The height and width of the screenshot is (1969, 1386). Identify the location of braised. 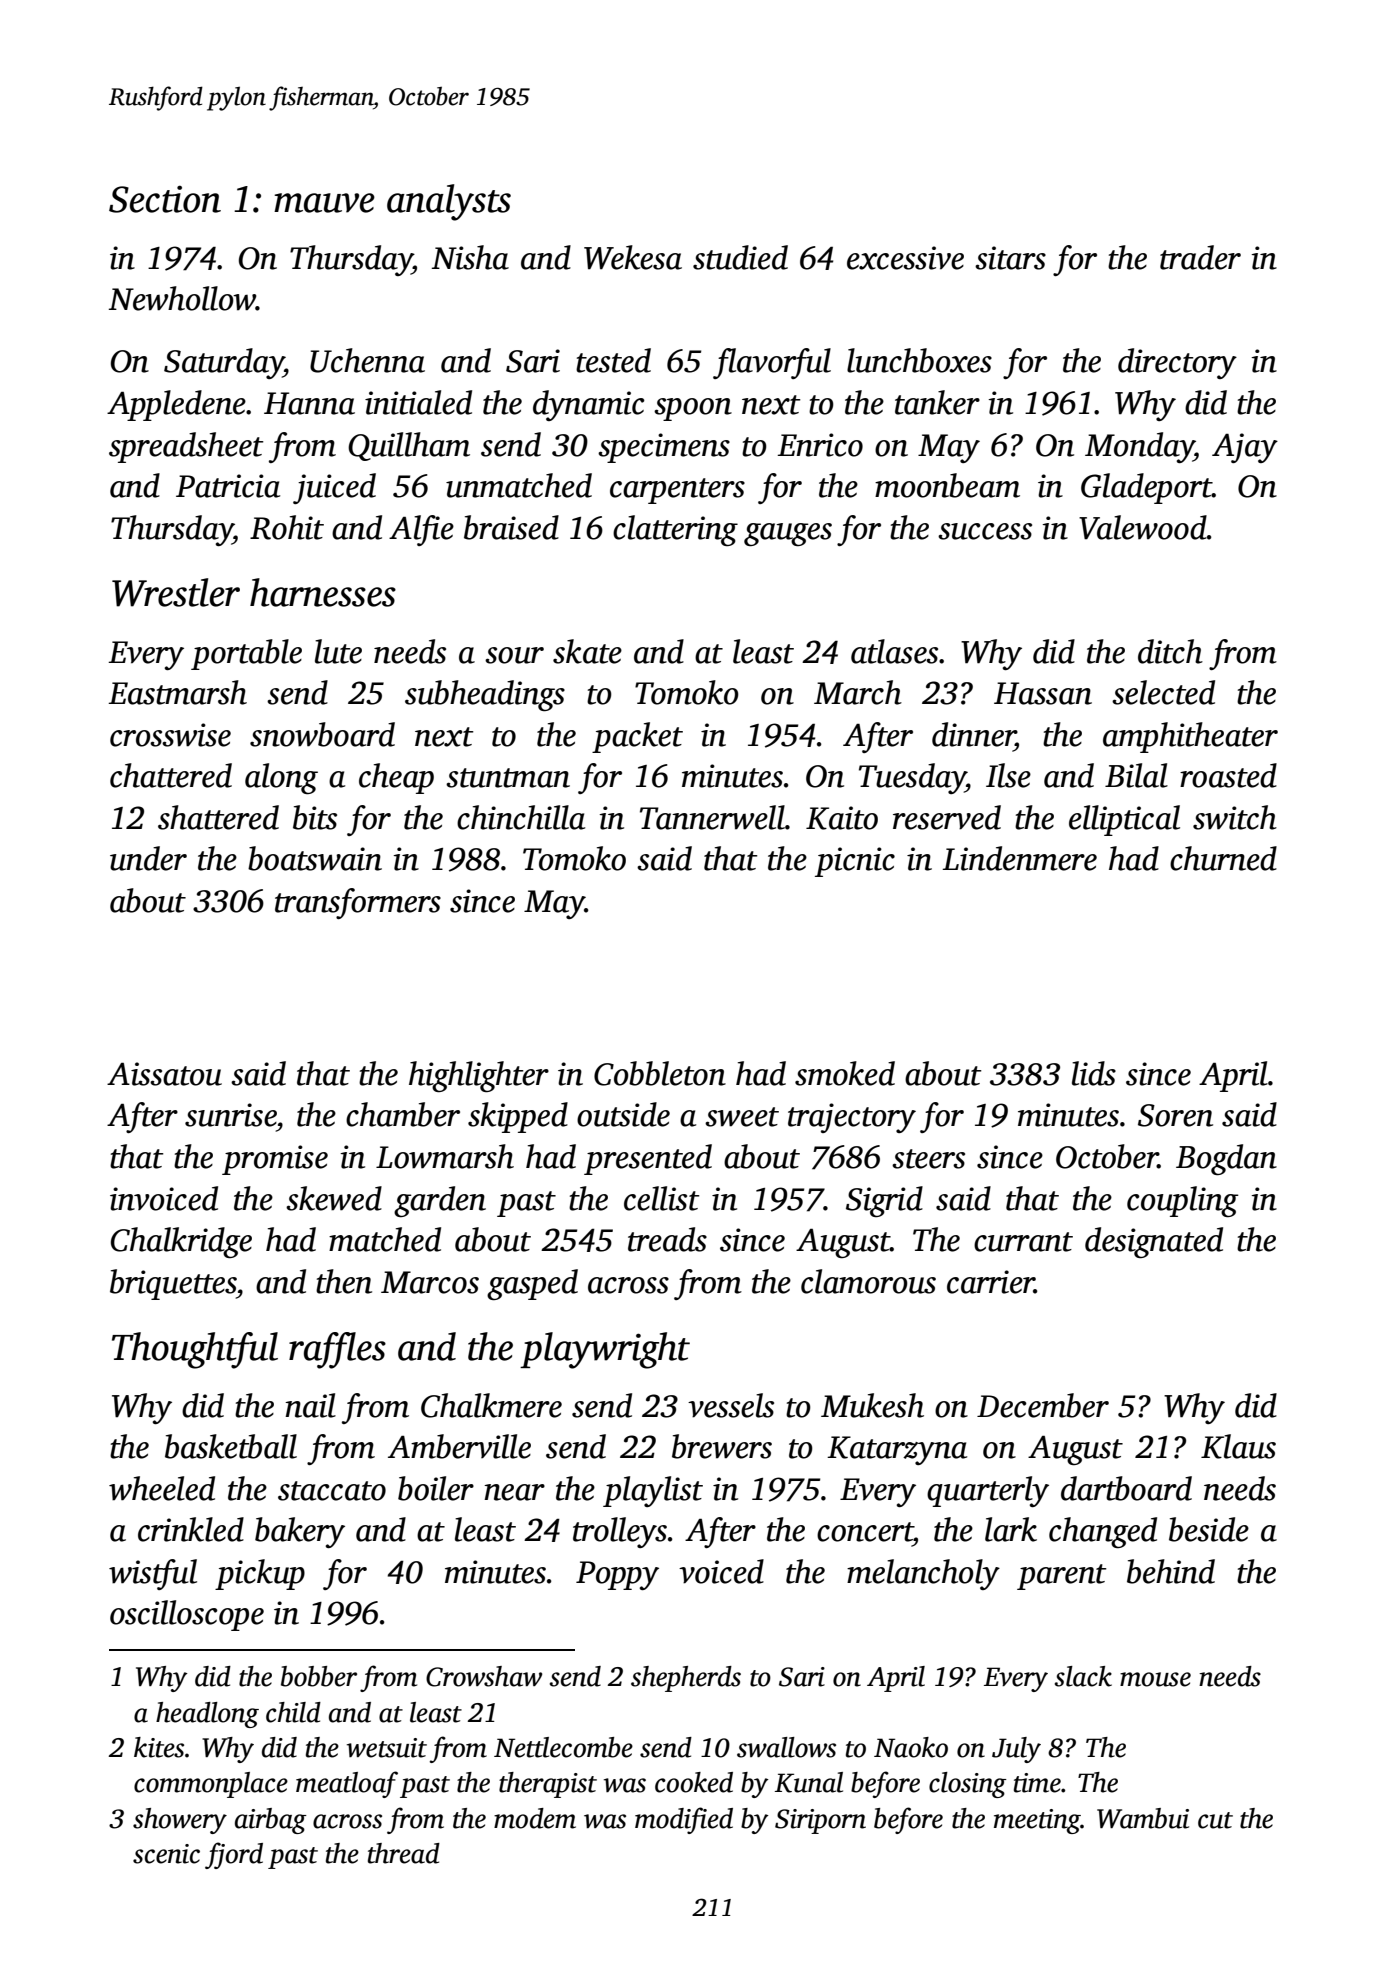
(511, 527).
